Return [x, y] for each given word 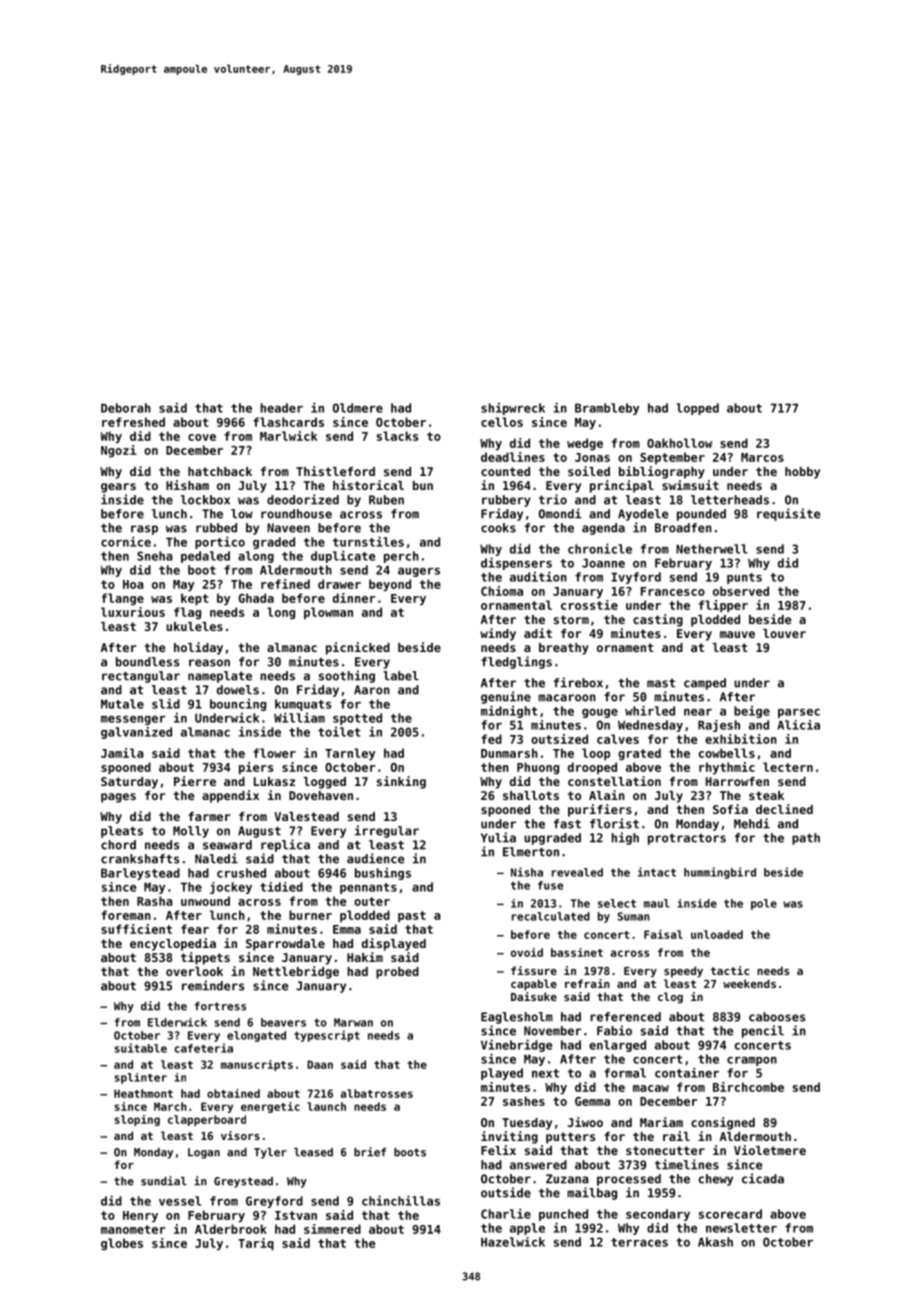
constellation [614, 781]
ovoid [527, 952]
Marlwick [288, 436]
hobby [802, 473]
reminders [213, 985]
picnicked [358, 648]
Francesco [673, 591]
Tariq [256, 1244]
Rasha [155, 901]
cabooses [777, 1017]
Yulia [498, 837]
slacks [397, 436]
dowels [238, 690]
